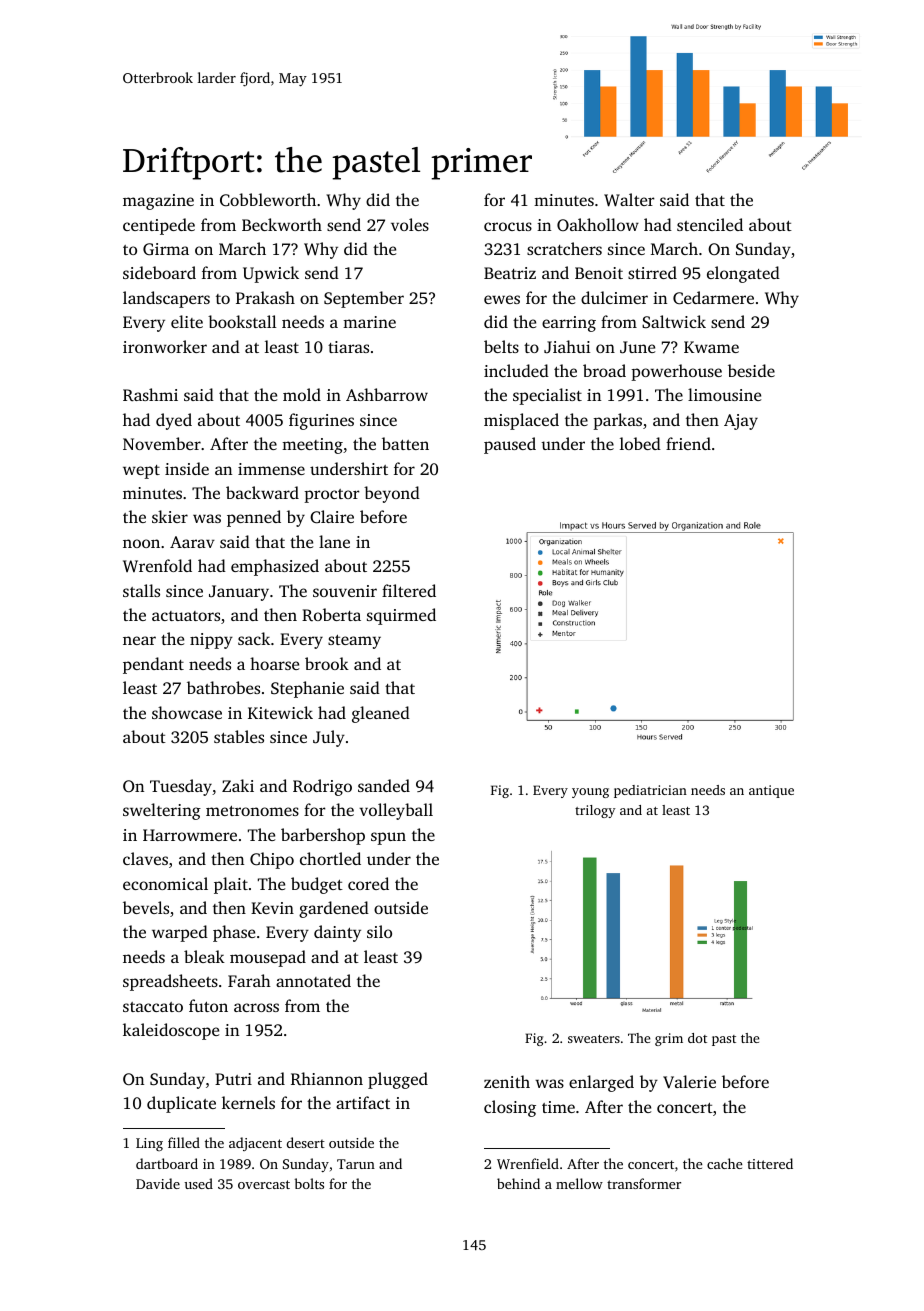  Describe the element at coordinates (388, 838) in the page. I see `spun` at that location.
